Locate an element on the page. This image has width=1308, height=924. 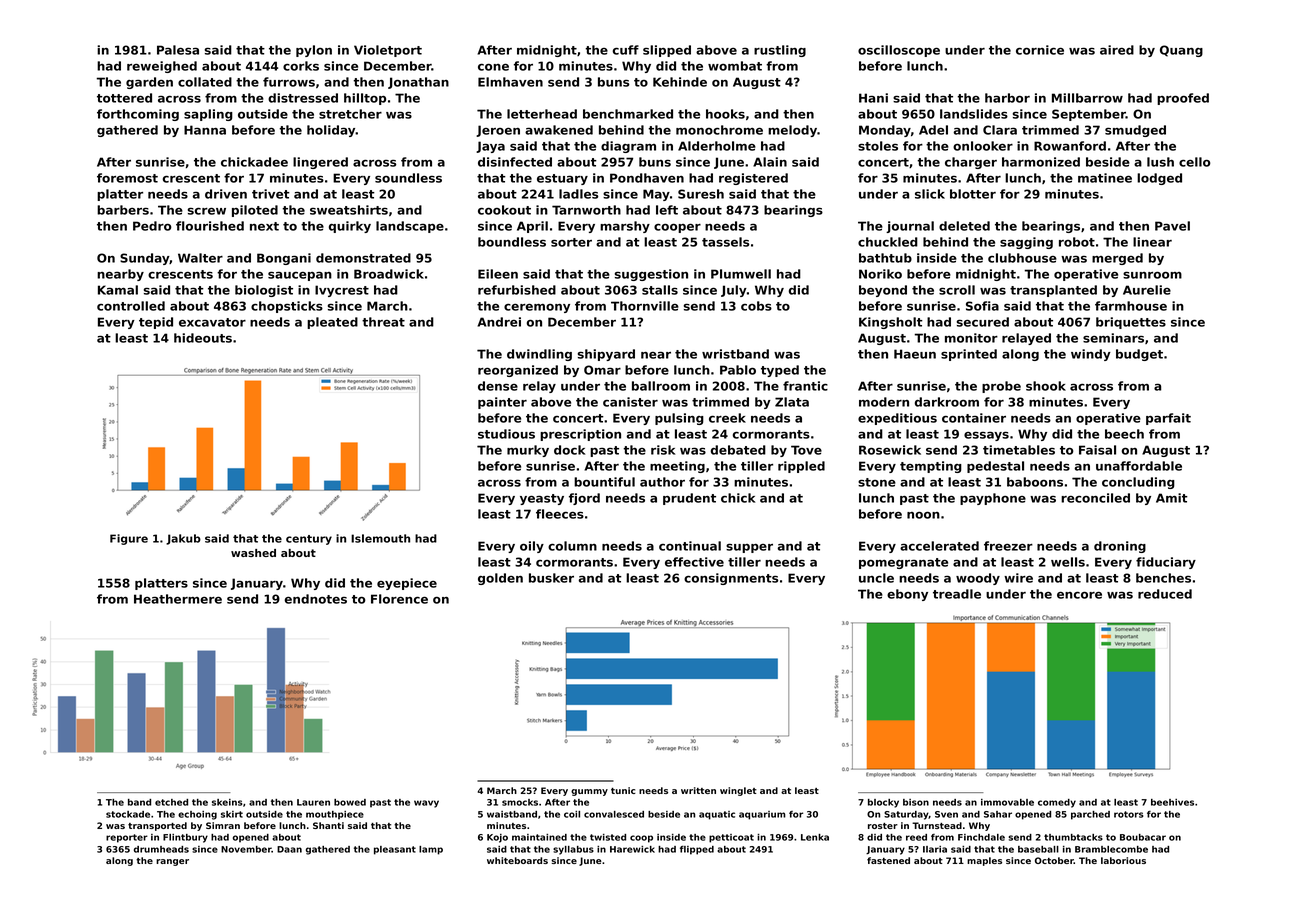
whiteboards is located at coordinates (517, 860).
